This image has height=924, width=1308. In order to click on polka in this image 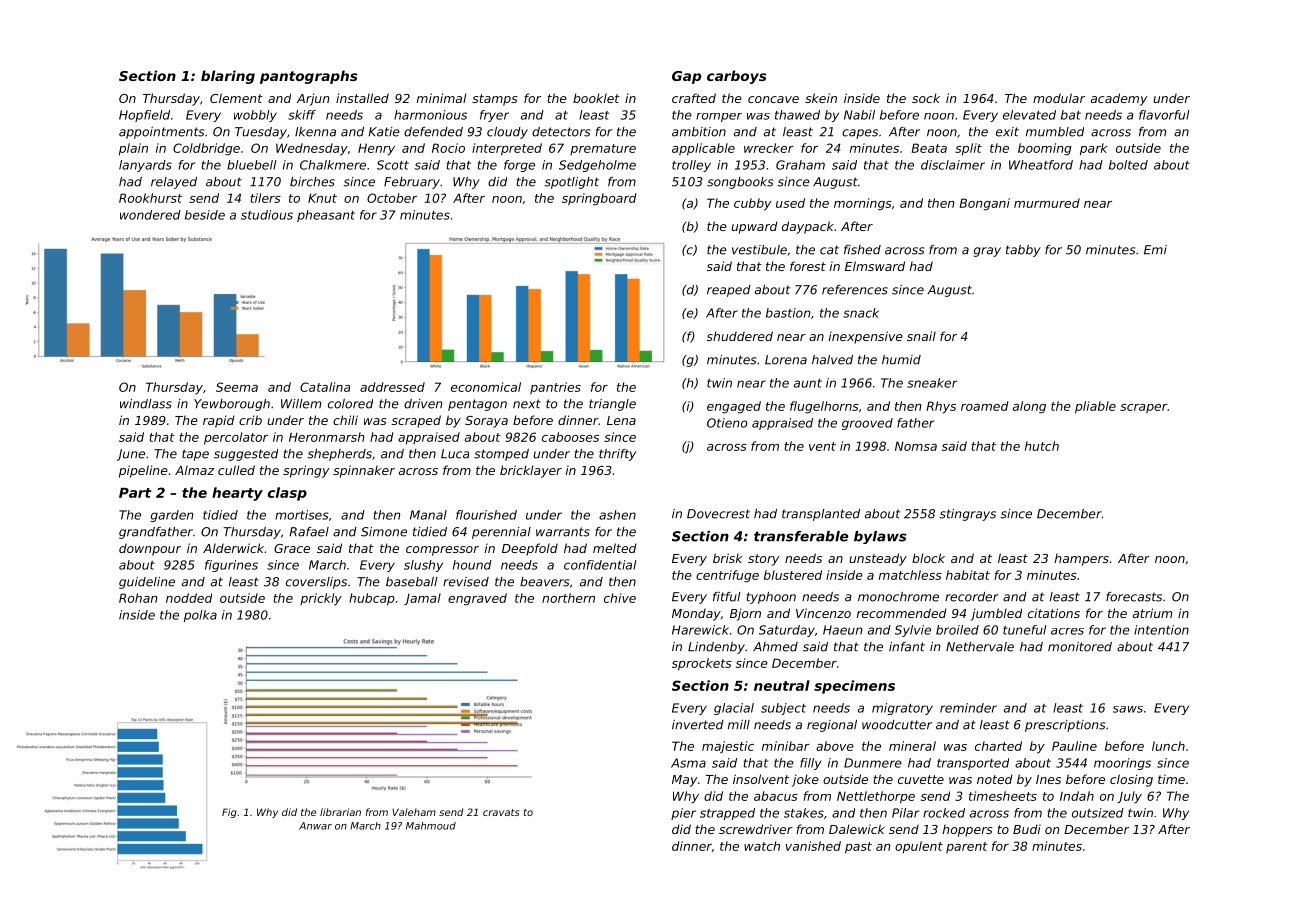, I will do `click(200, 616)`.
